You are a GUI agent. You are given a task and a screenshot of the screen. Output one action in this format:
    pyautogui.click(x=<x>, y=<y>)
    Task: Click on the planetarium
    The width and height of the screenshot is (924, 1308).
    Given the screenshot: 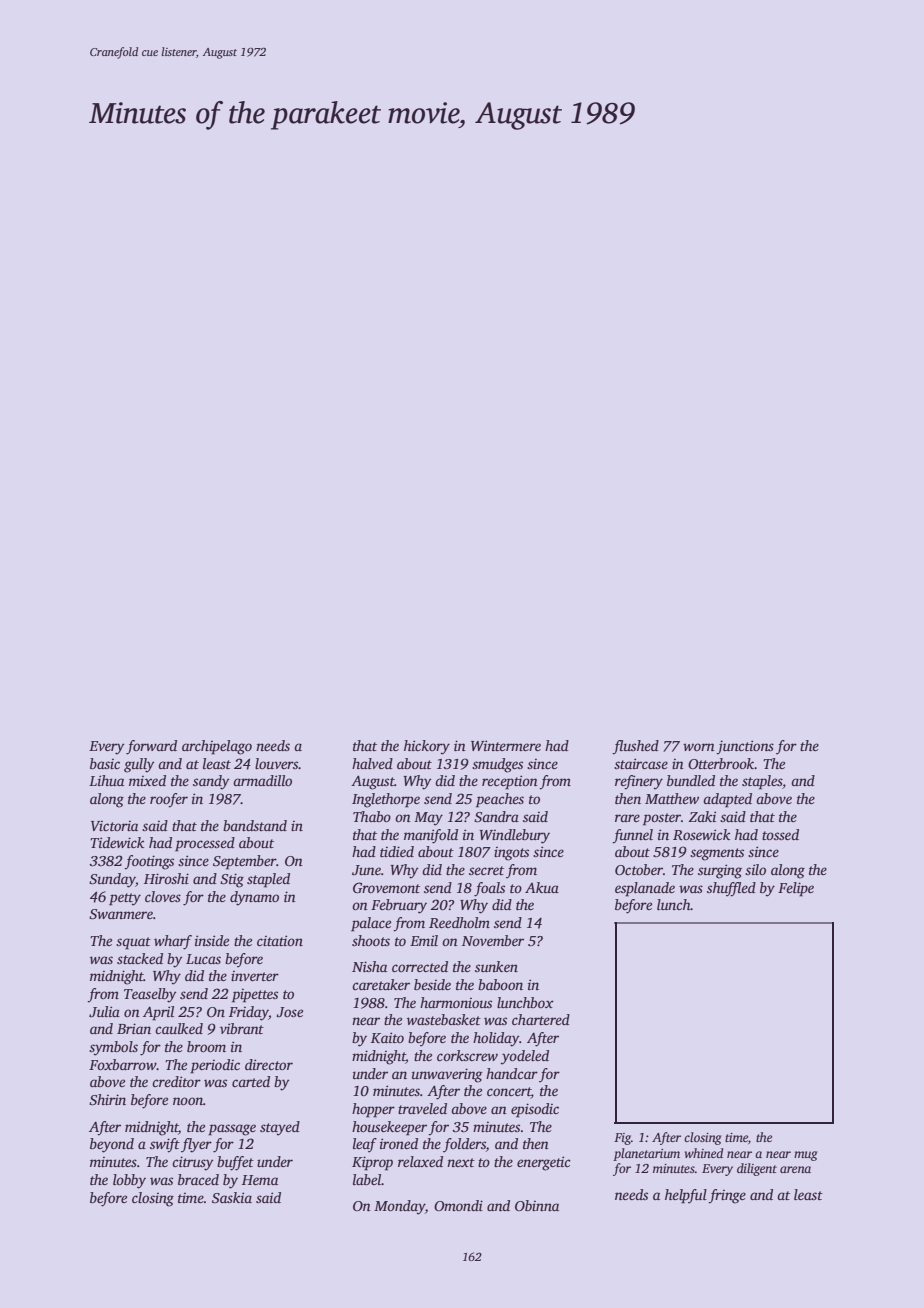 What is the action you would take?
    pyautogui.click(x=646, y=1154)
